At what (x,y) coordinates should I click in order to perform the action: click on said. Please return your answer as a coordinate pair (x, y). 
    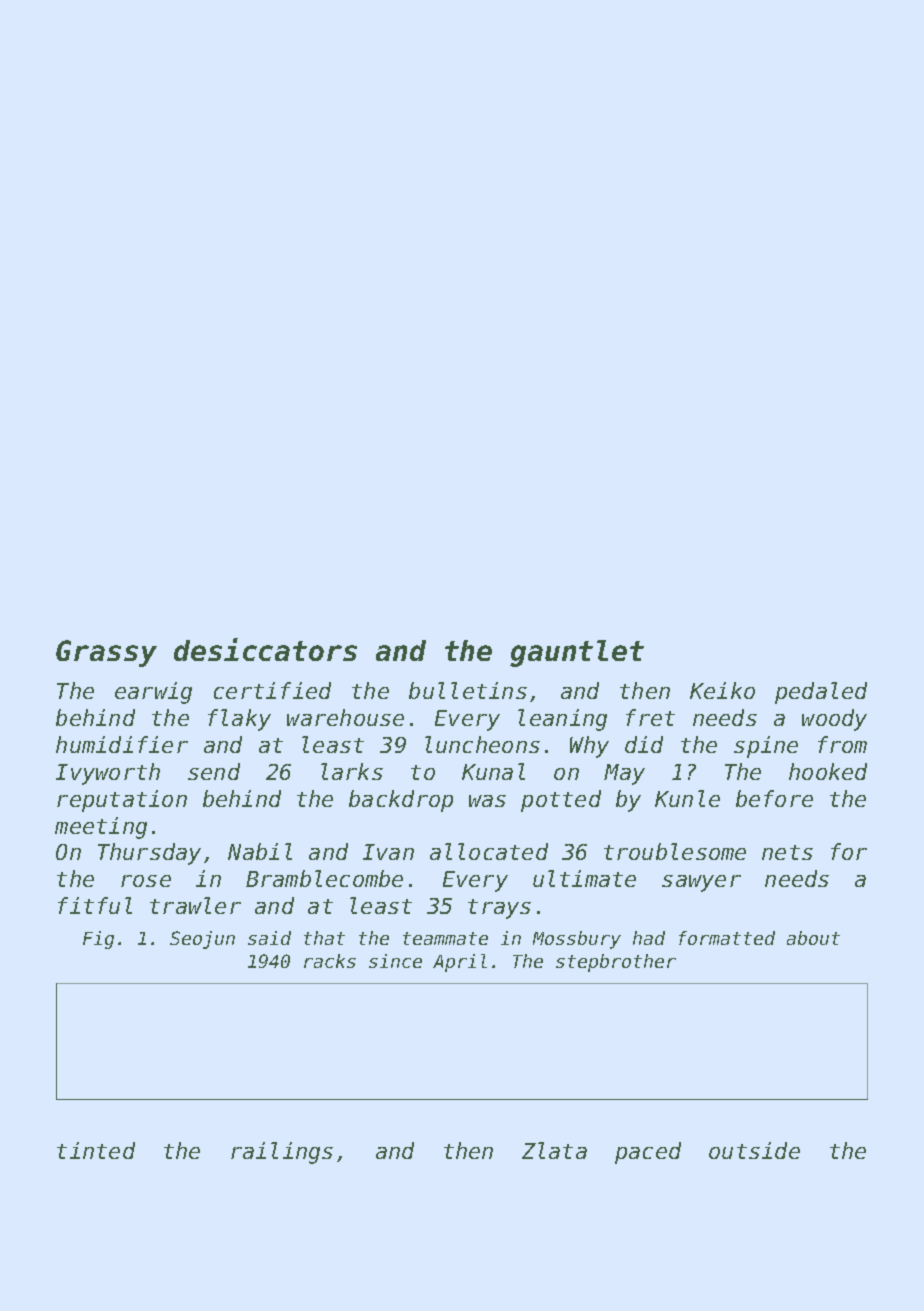
    Looking at the image, I should click on (269, 938).
